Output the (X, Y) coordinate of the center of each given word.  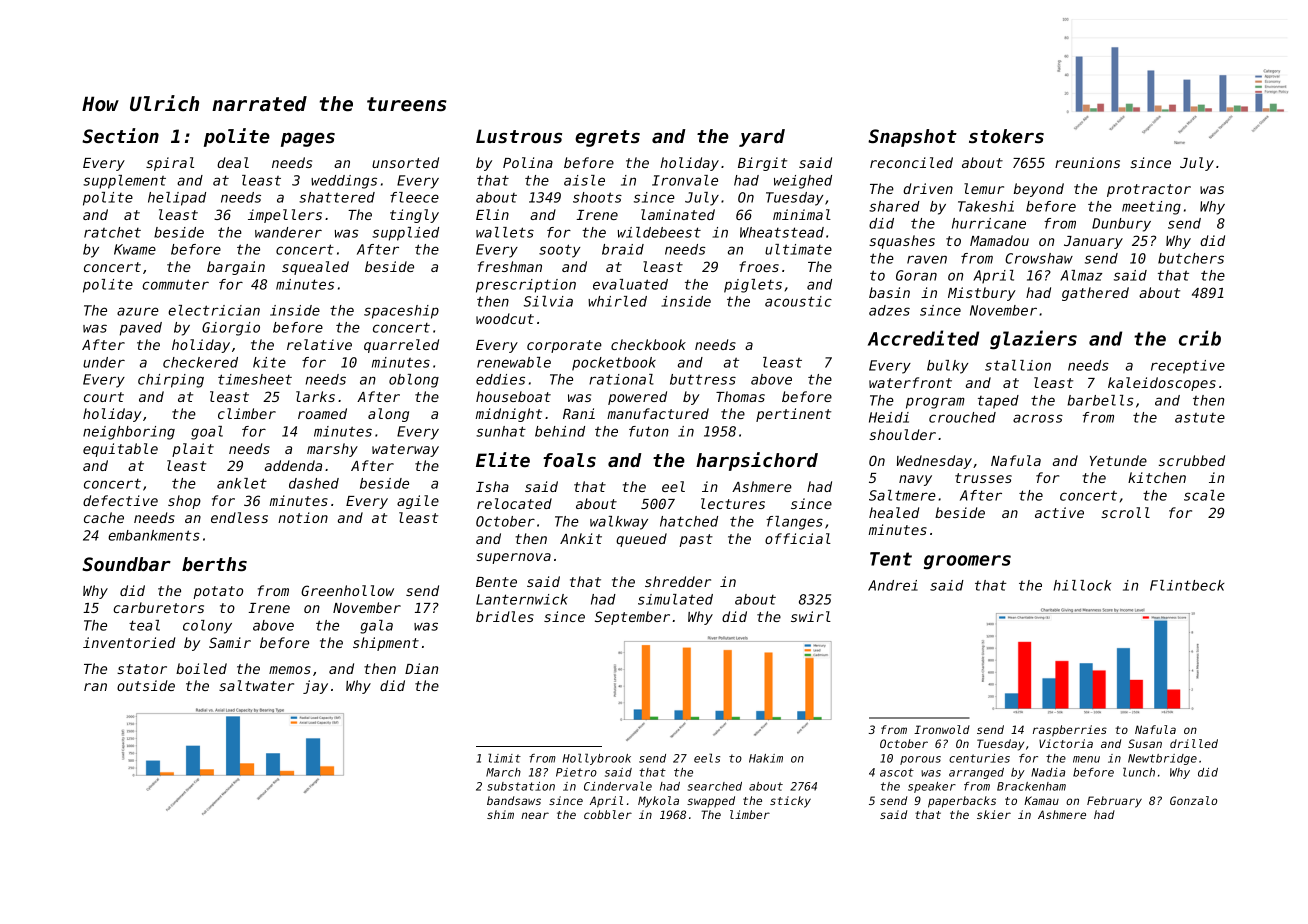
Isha (492, 486)
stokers (1006, 136)
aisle (584, 180)
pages (308, 139)
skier (994, 814)
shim (500, 814)
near (535, 815)
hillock (1082, 585)
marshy (332, 450)
